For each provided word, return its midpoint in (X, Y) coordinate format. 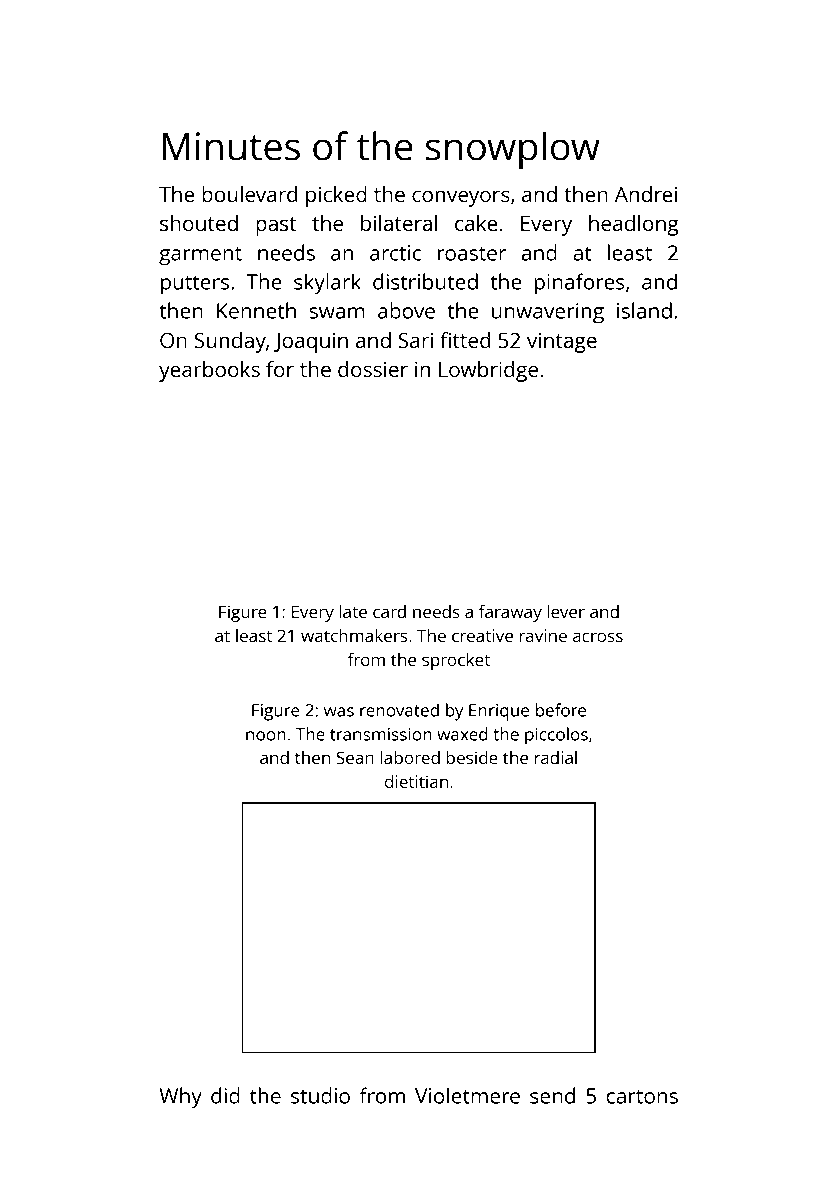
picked (336, 196)
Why (180, 1098)
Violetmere (467, 1095)
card (389, 611)
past (276, 226)
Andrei (646, 194)
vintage (562, 342)
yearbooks (209, 371)
